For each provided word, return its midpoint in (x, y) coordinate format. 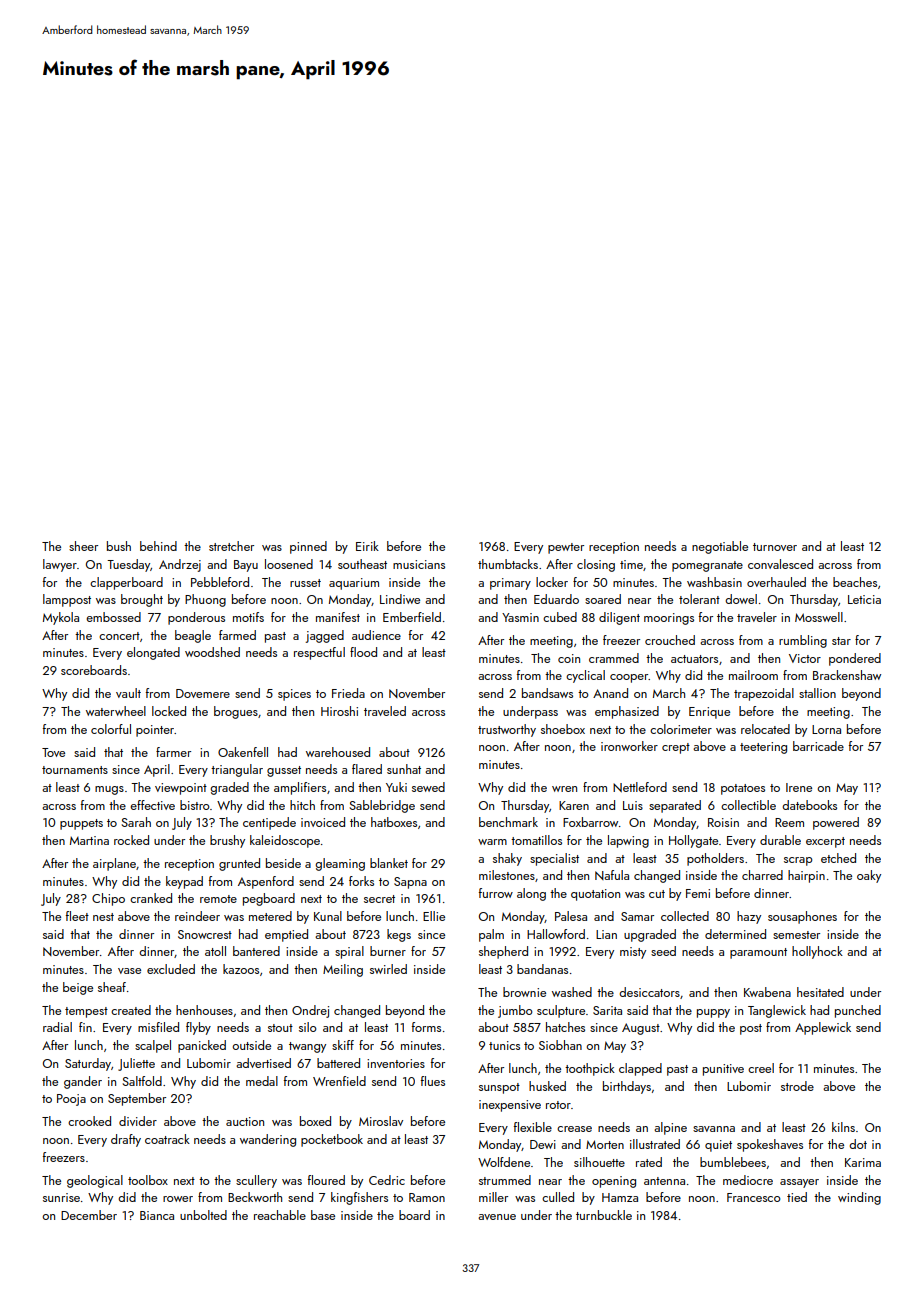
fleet (77, 916)
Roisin (723, 822)
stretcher (231, 546)
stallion (817, 693)
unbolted (203, 1215)
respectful (319, 653)
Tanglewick (777, 1011)
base (323, 1215)
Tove (53, 752)
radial (57, 1027)
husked (547, 1086)
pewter (566, 548)
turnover (775, 547)
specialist (554, 859)
